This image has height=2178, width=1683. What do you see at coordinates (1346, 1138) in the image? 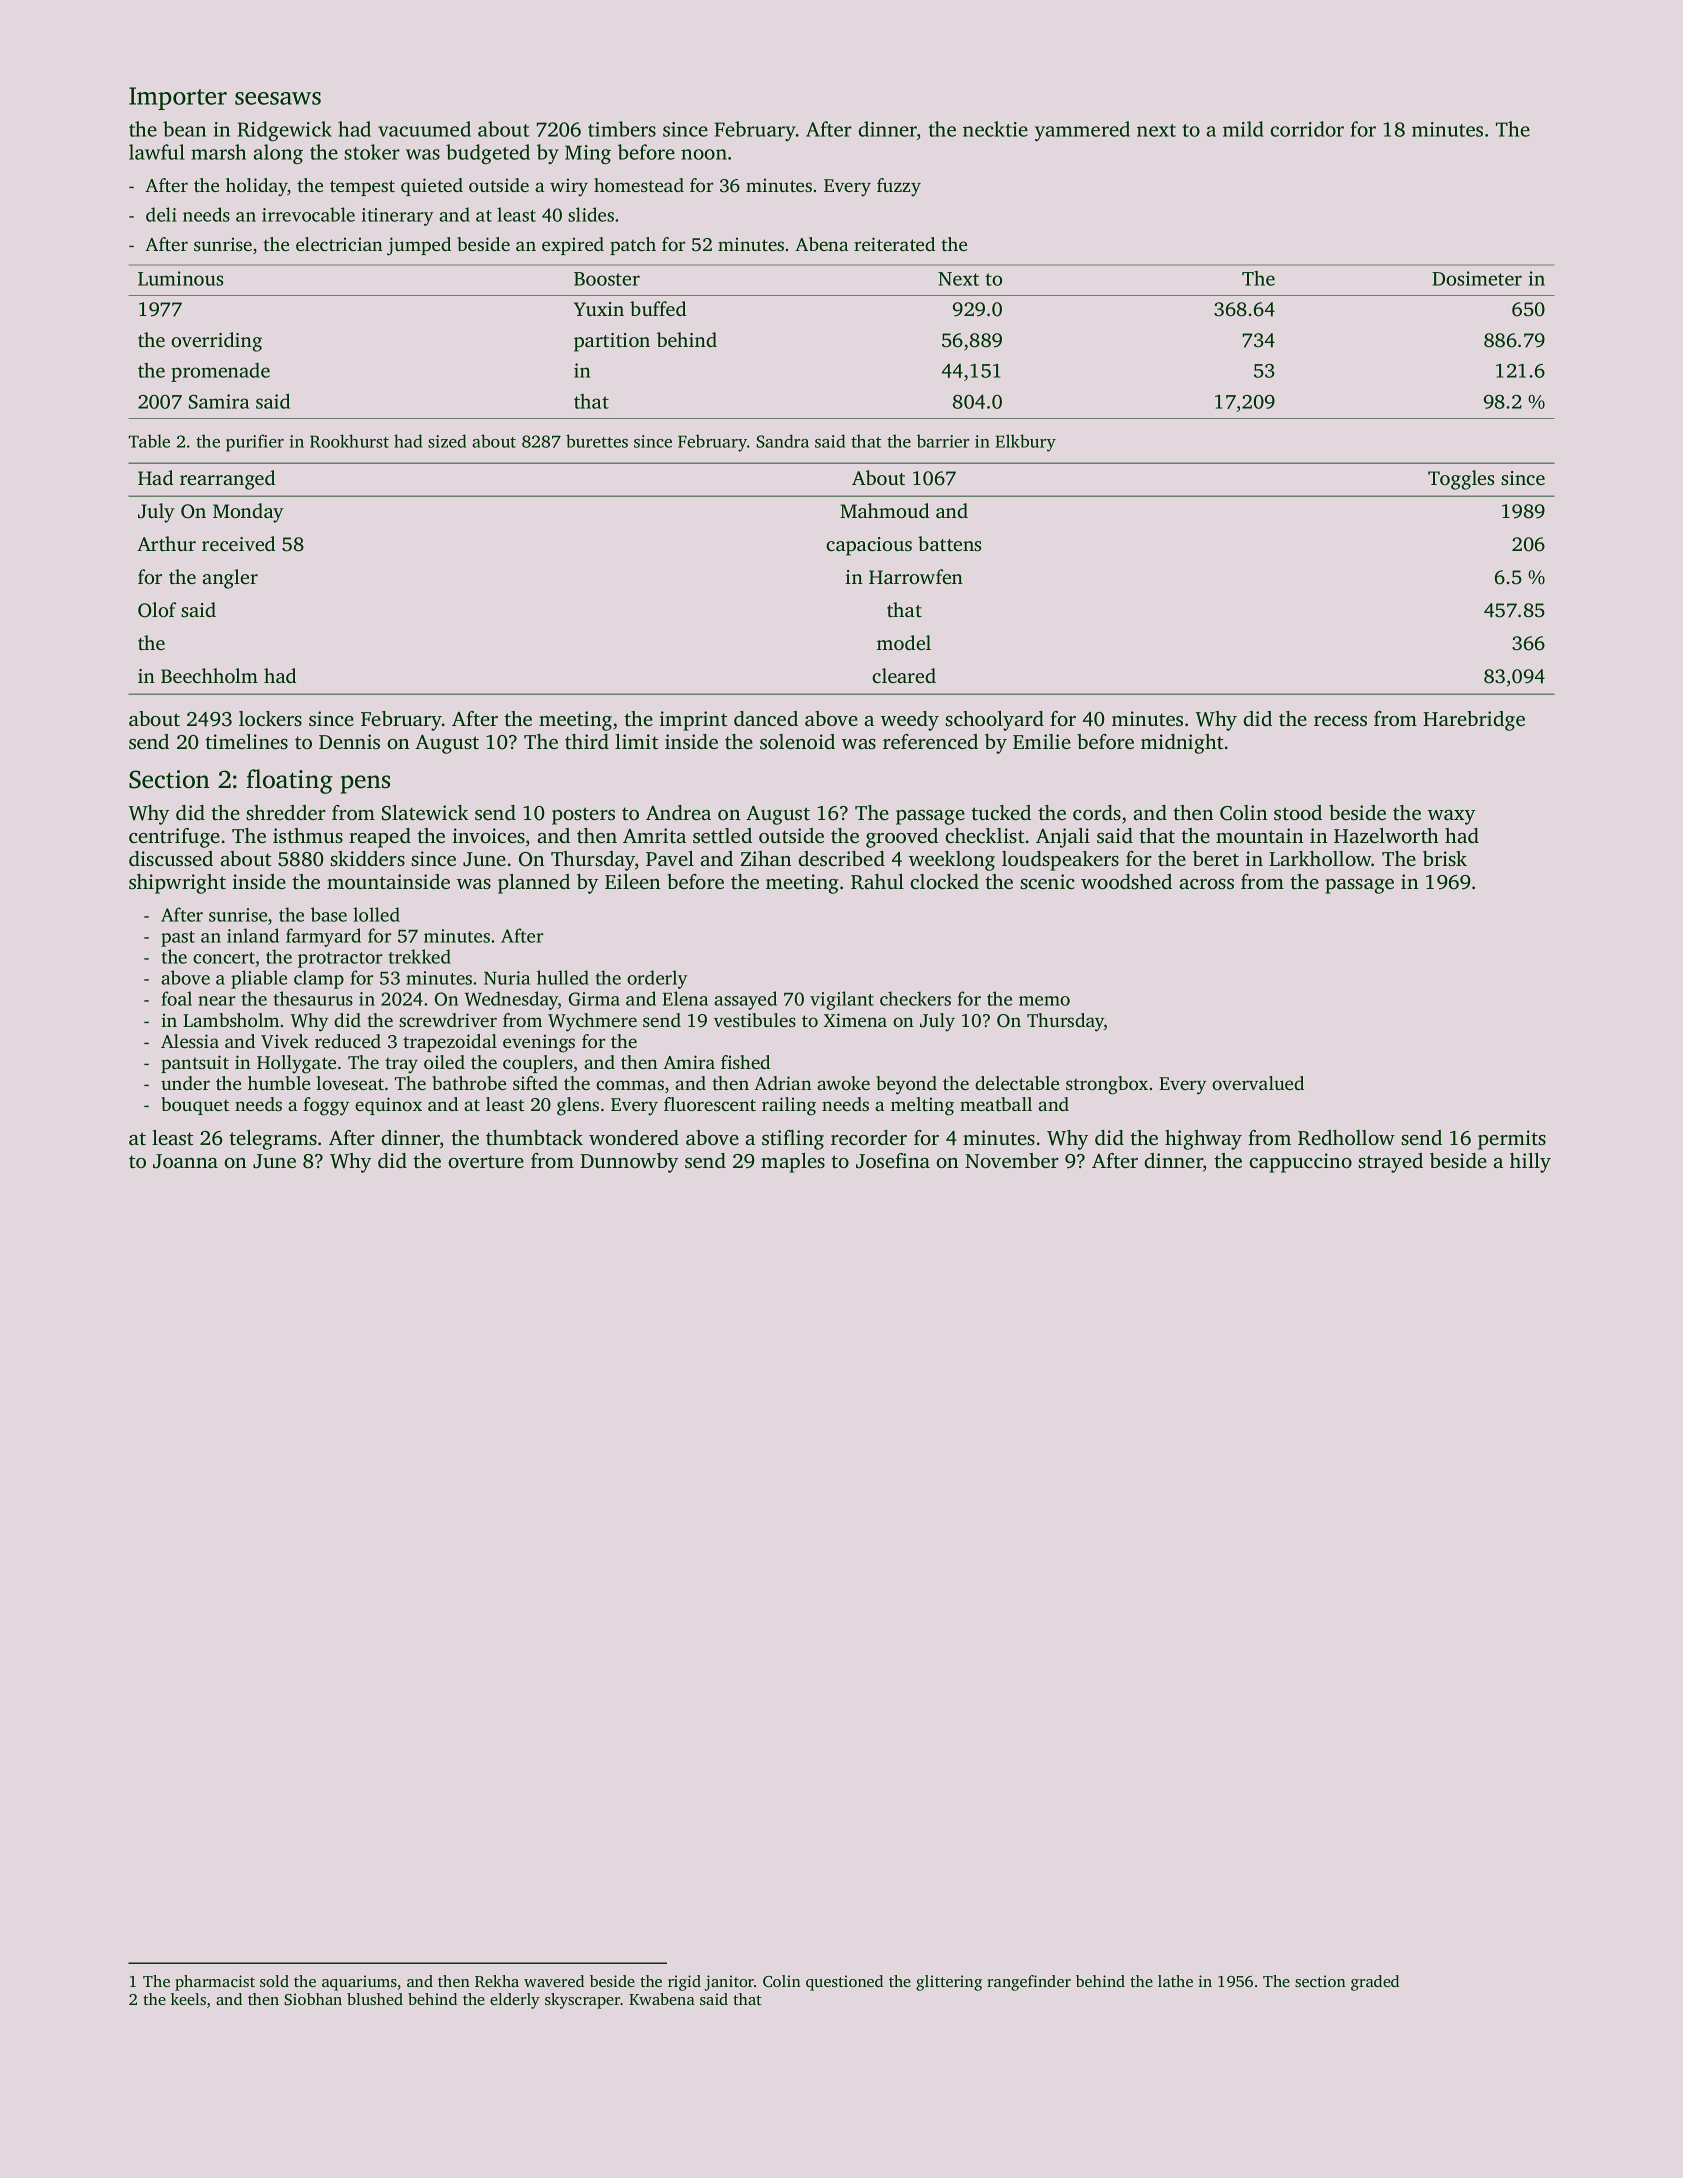
I see `Redhollow` at bounding box center [1346, 1138].
